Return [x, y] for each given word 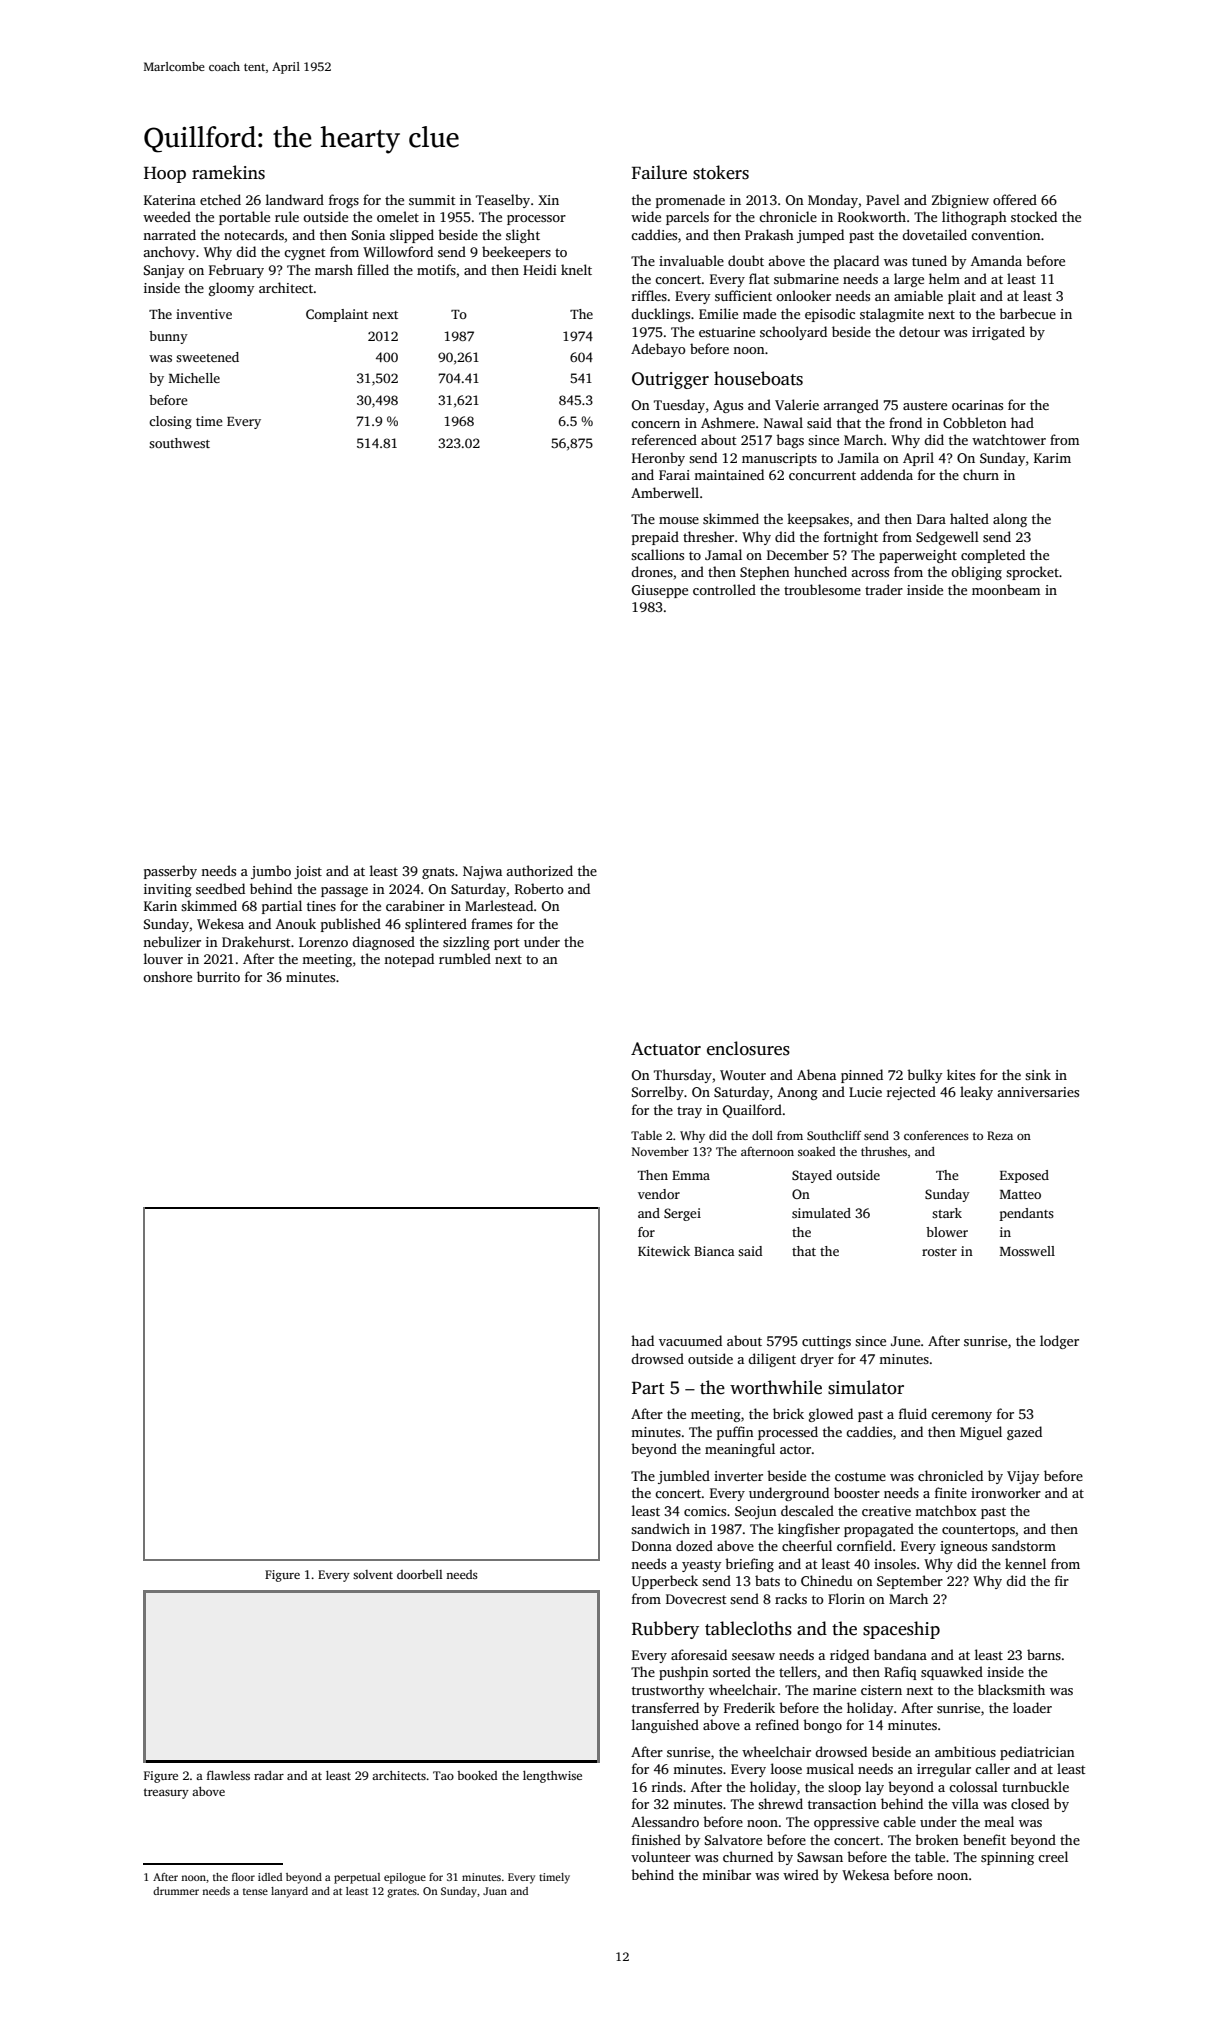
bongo [822, 1726]
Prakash [769, 234]
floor [243, 1877]
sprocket [1032, 573]
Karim [1052, 458]
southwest [179, 443]
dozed [694, 1545]
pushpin [684, 1673]
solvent [373, 1574]
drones [652, 571]
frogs [344, 201]
